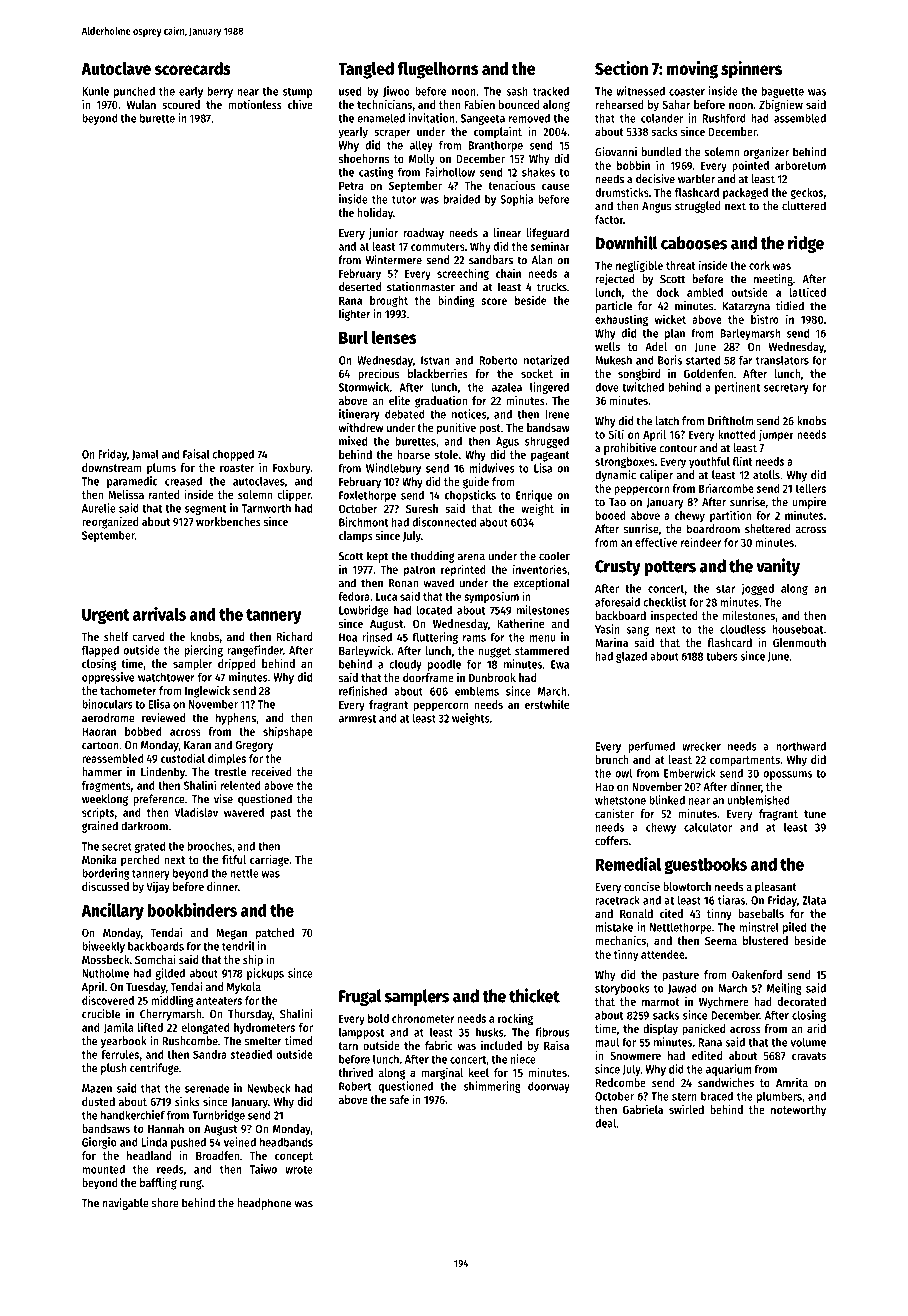 The height and width of the page is (1316, 908). Describe the element at coordinates (431, 118) in the page. I see `invitation` at that location.
